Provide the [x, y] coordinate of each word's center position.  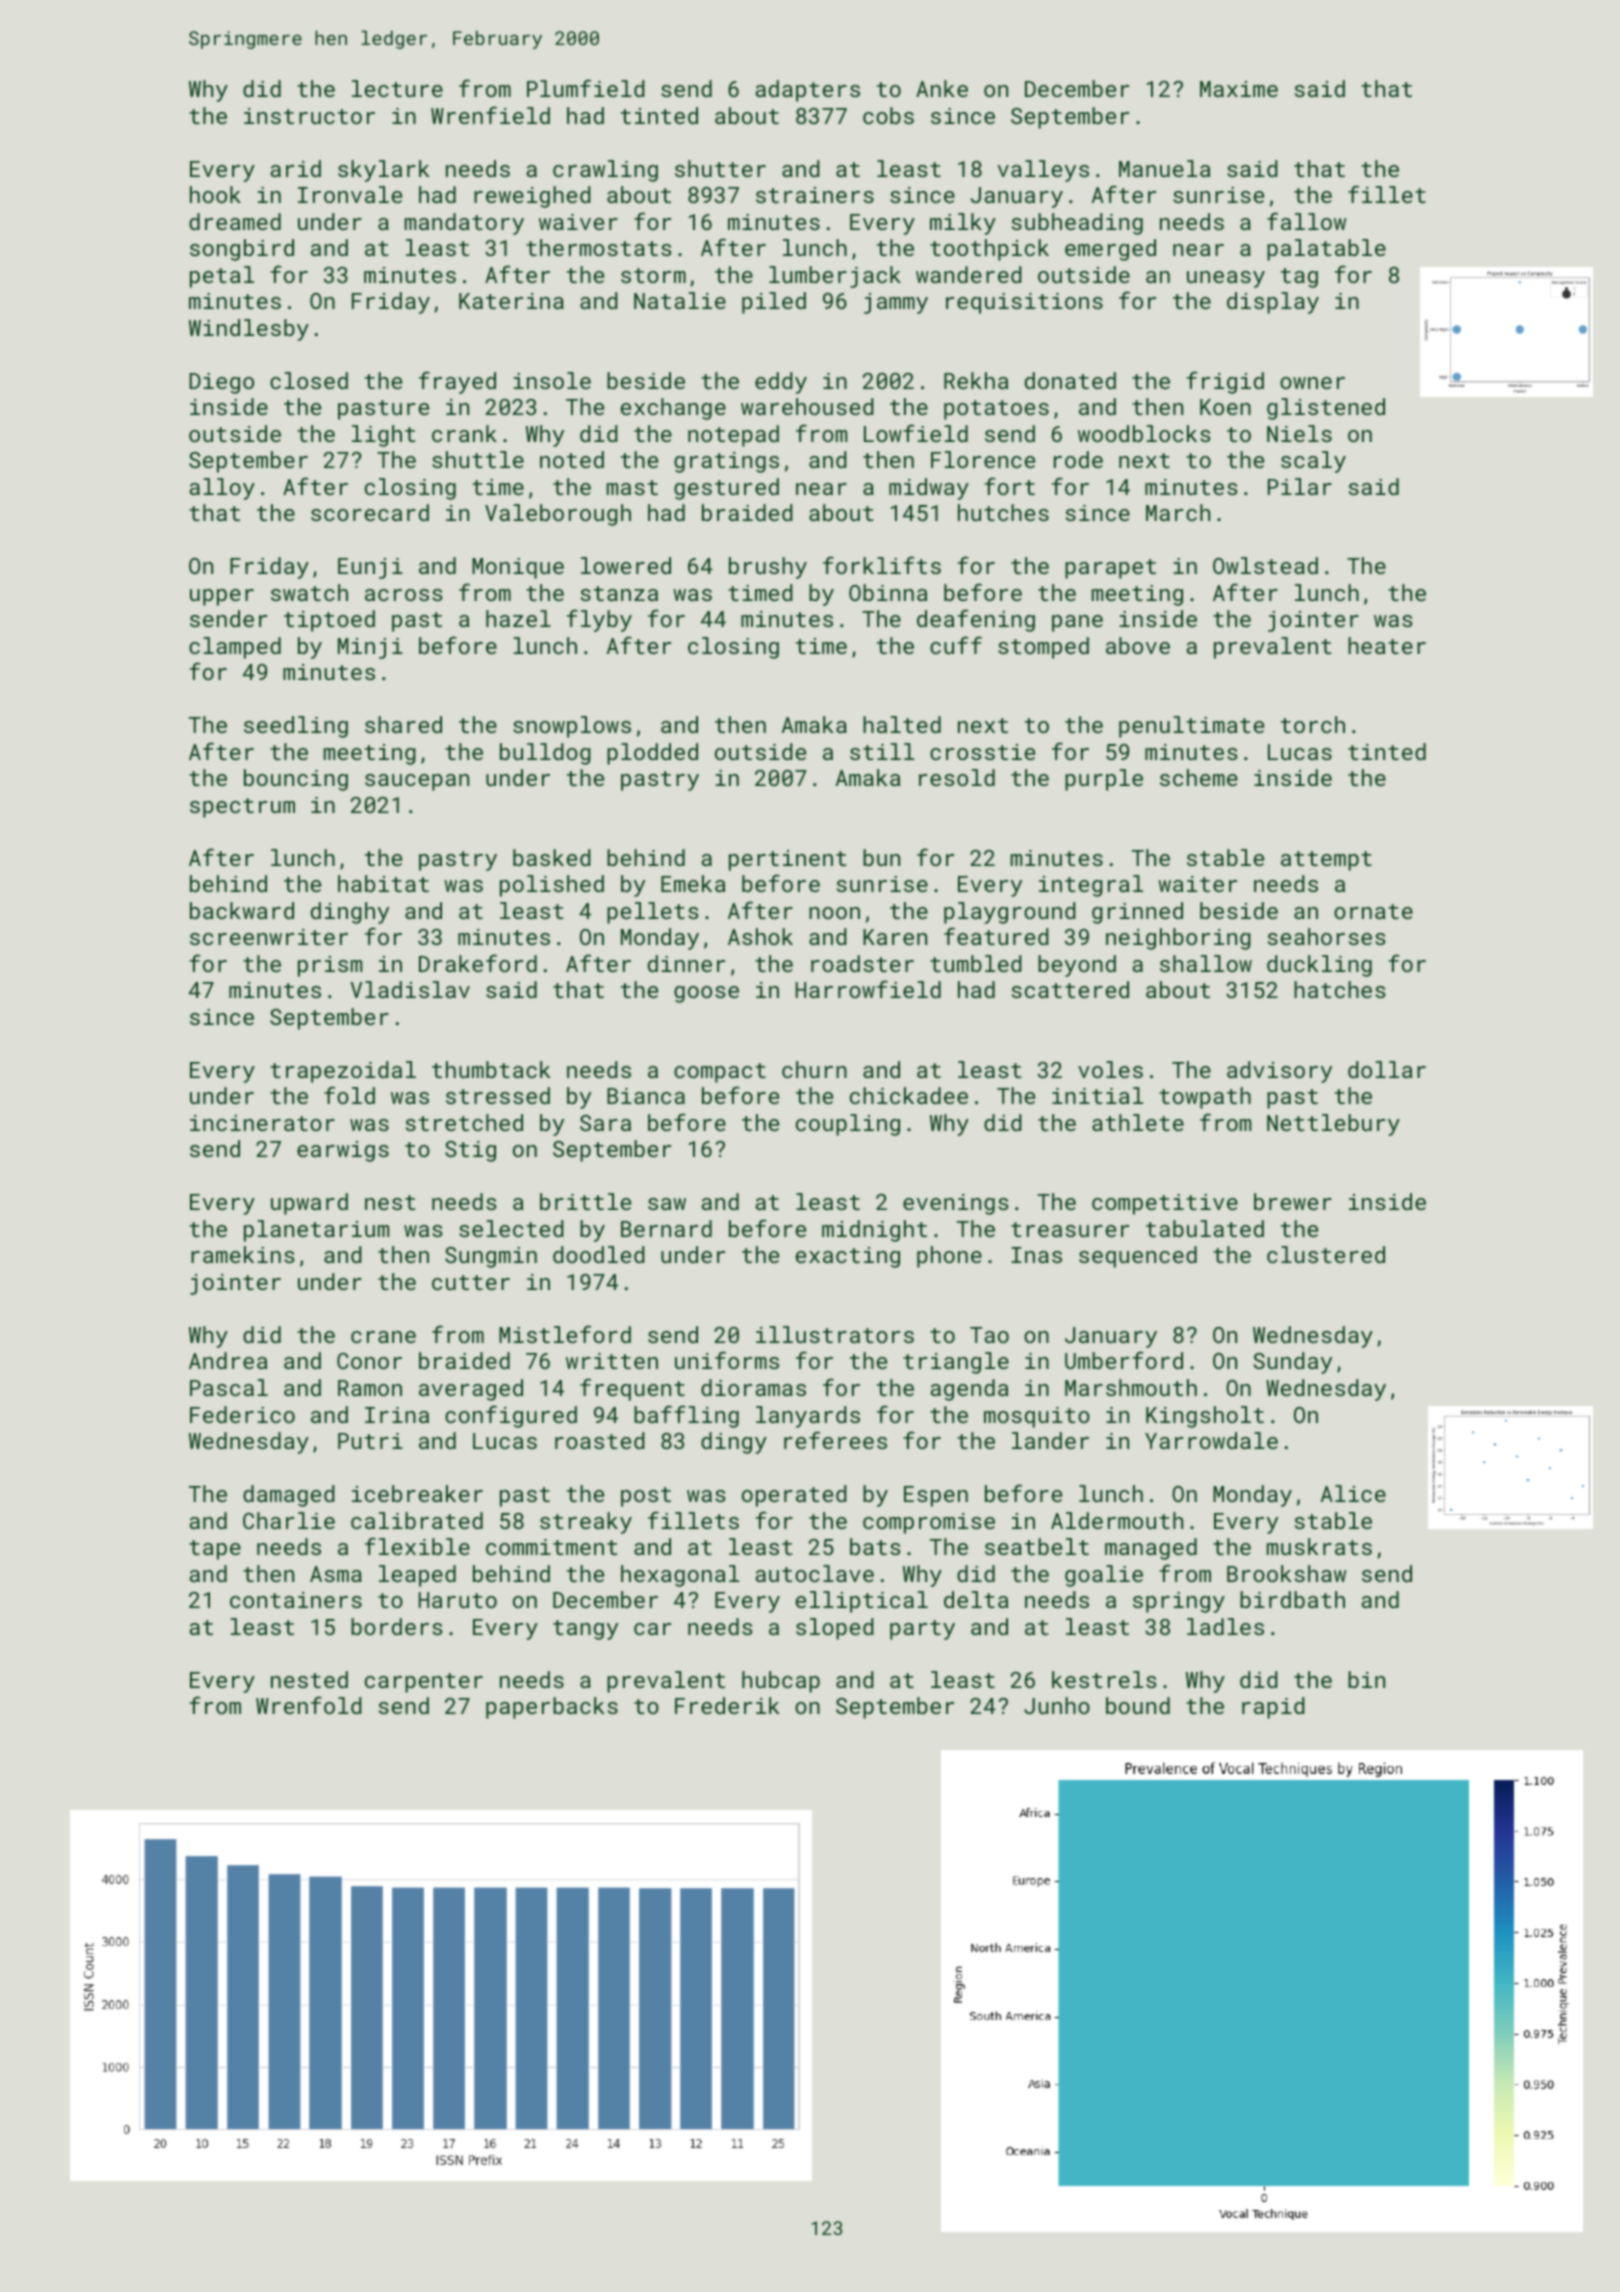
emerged [1110, 250]
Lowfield [916, 433]
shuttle [478, 459]
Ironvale [350, 194]
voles [1110, 1069]
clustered [1326, 1254]
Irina [397, 1415]
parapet [1110, 569]
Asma [336, 1574]
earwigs [343, 1151]
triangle [956, 1363]
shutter [720, 168]
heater [1387, 645]
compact [720, 1073]
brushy [768, 568]
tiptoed [329, 621]
